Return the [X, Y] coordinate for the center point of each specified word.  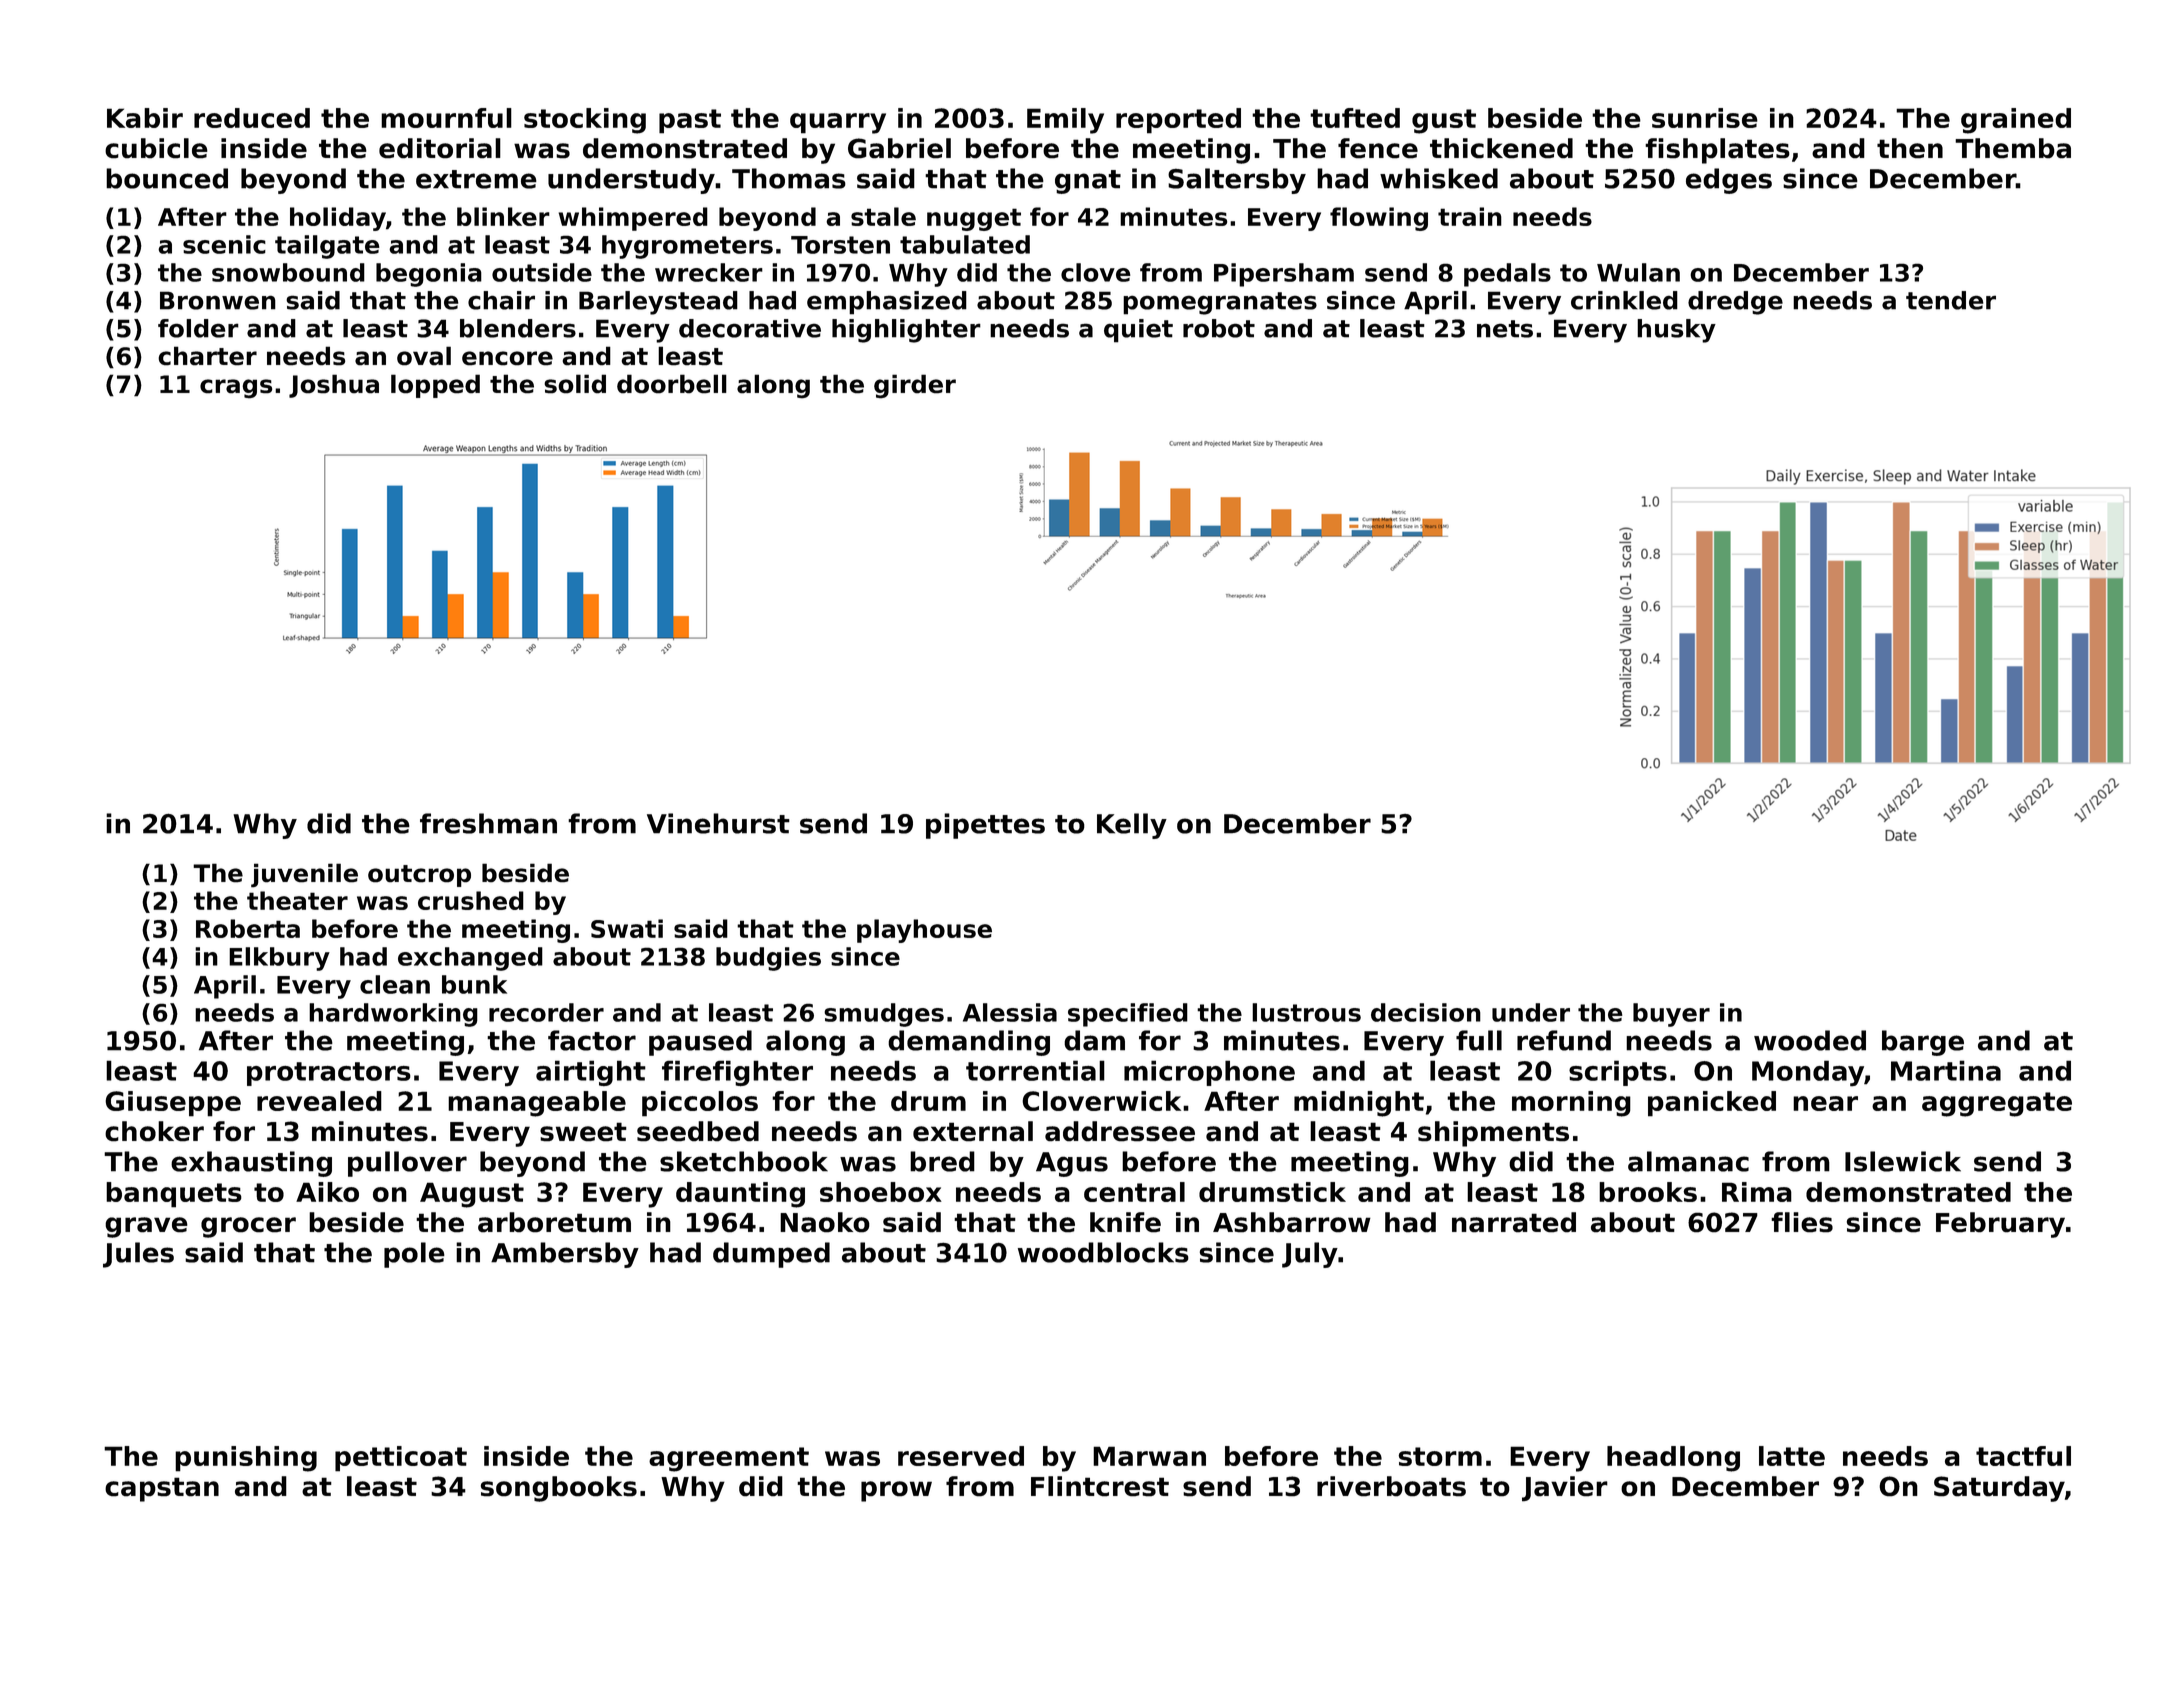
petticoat [401, 1459]
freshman [488, 823]
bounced [167, 178]
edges [1729, 181]
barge [1923, 1043]
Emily [1065, 121]
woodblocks [1103, 1252]
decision [1426, 1012]
